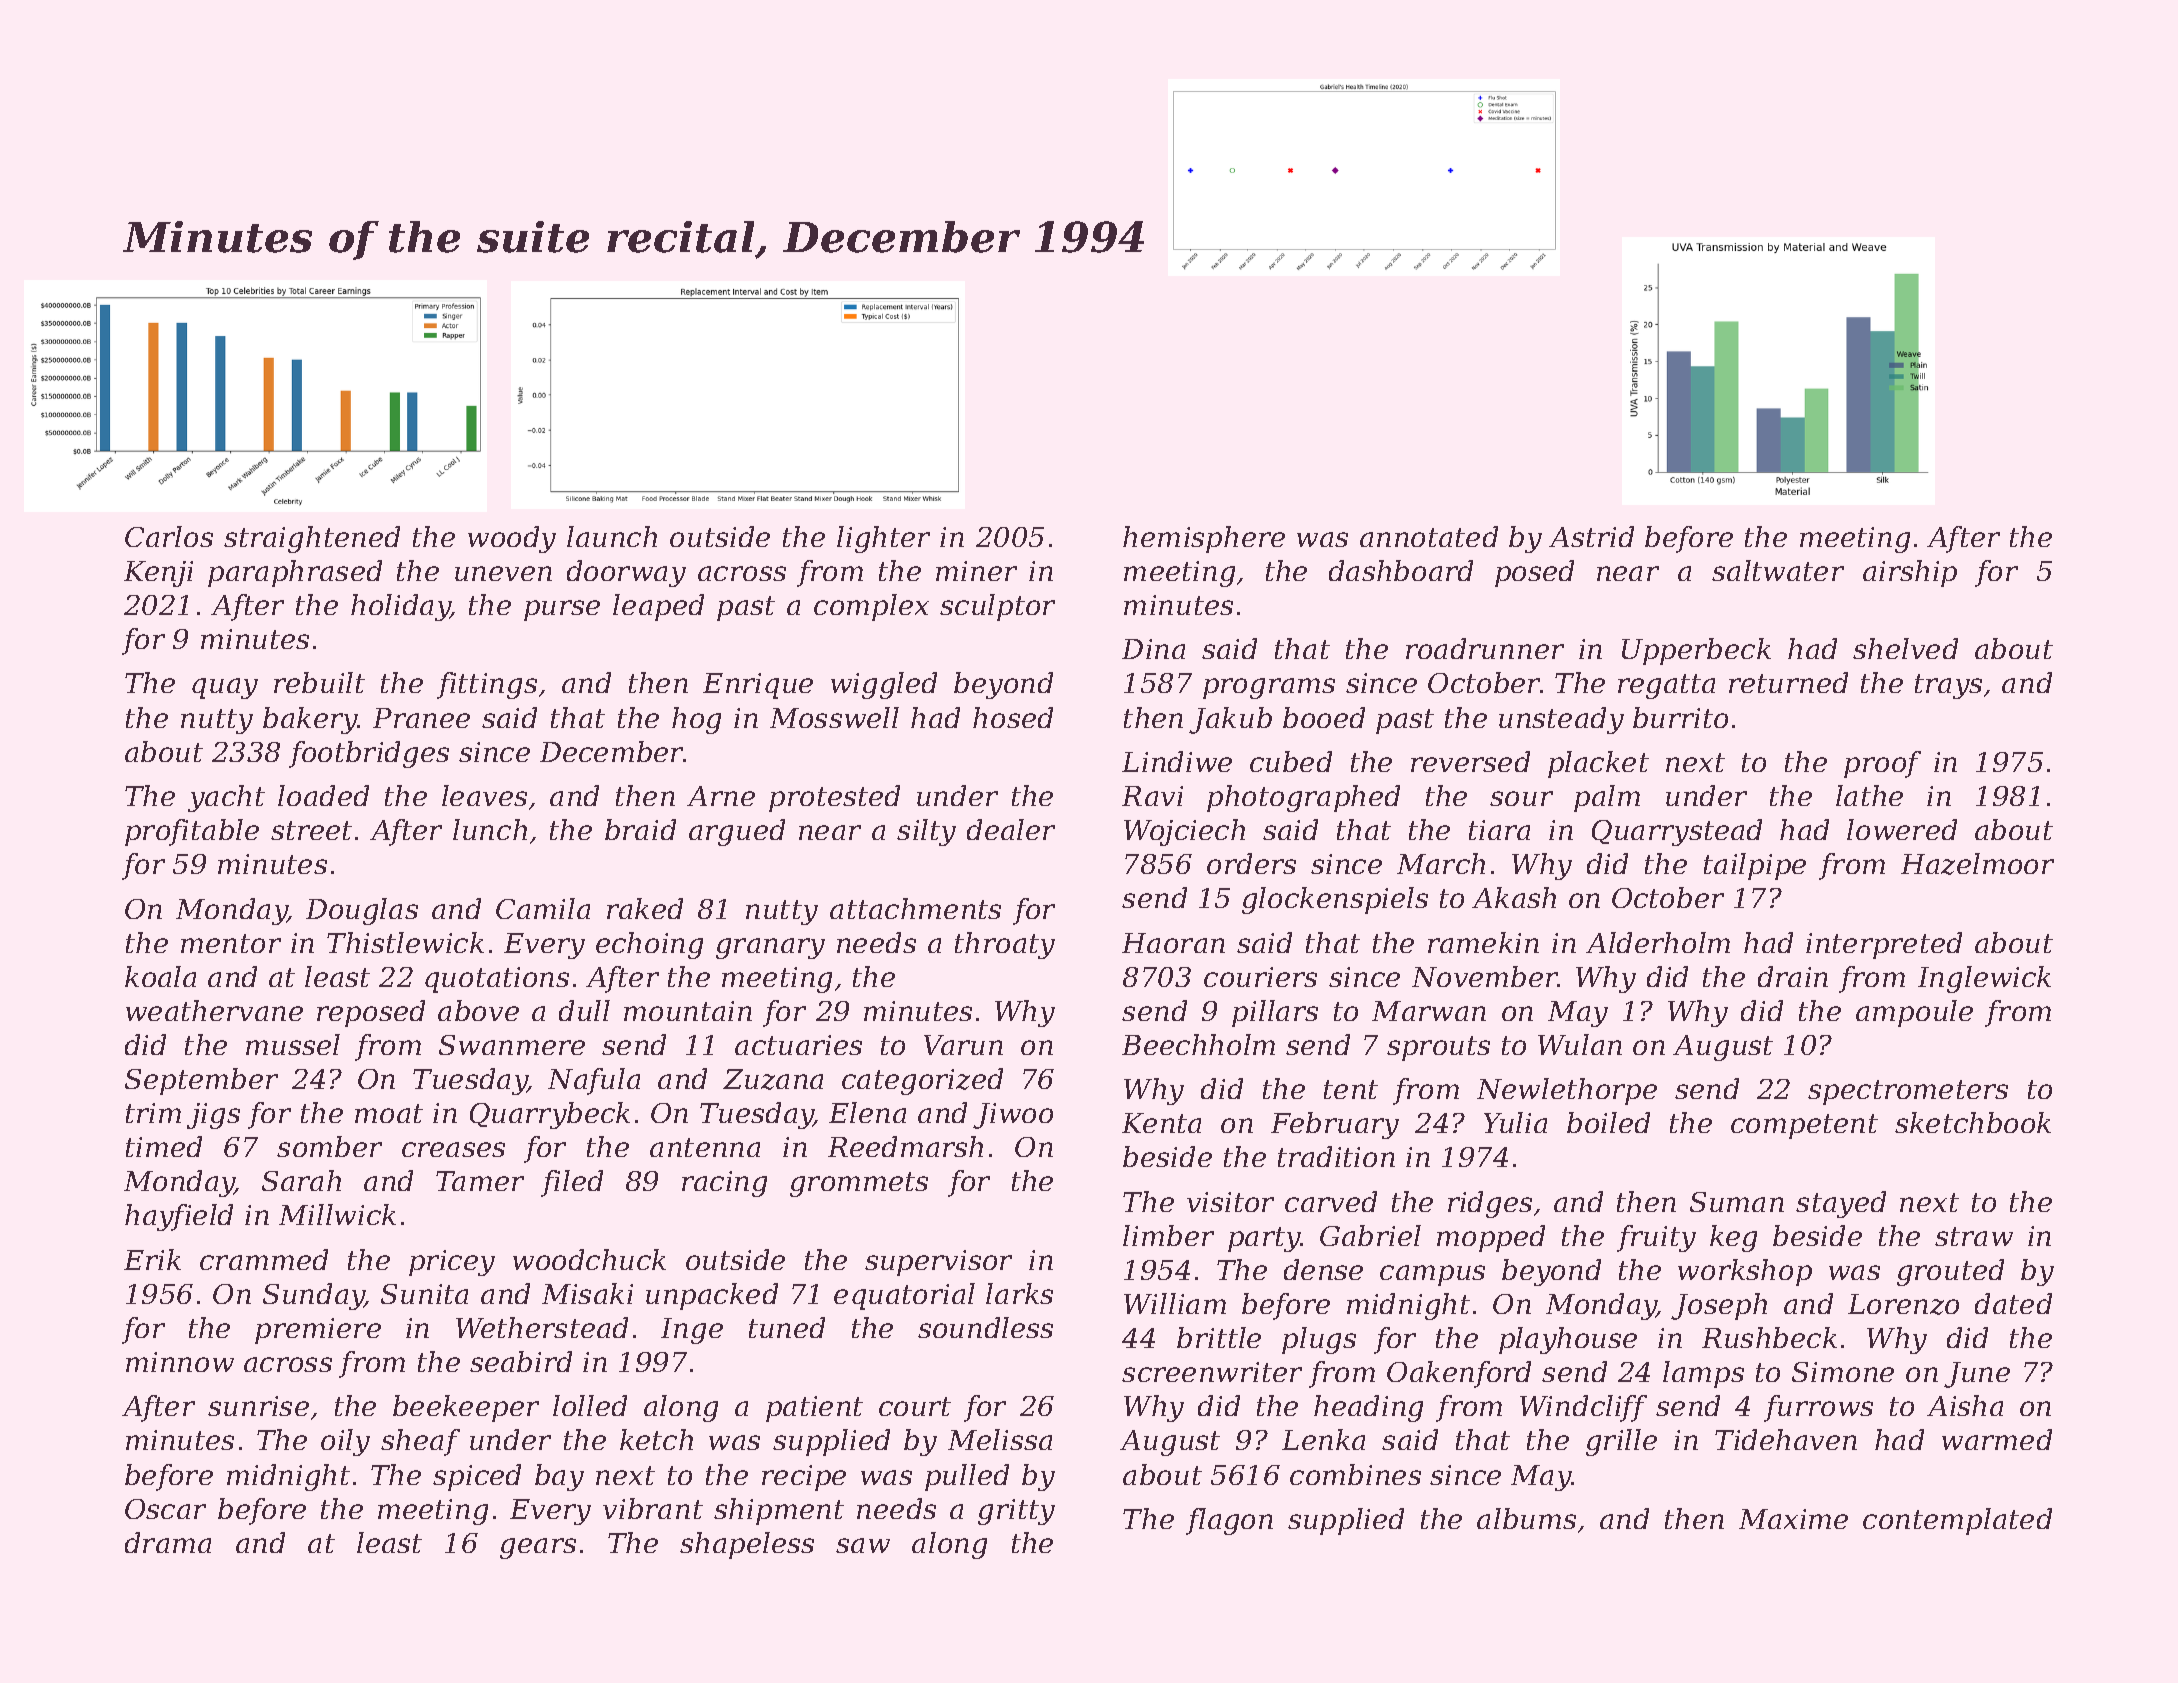 Image resolution: width=2178 pixels, height=1683 pixels. Describe the element at coordinates (421, 718) in the screenshot. I see `Pranee` at that location.
